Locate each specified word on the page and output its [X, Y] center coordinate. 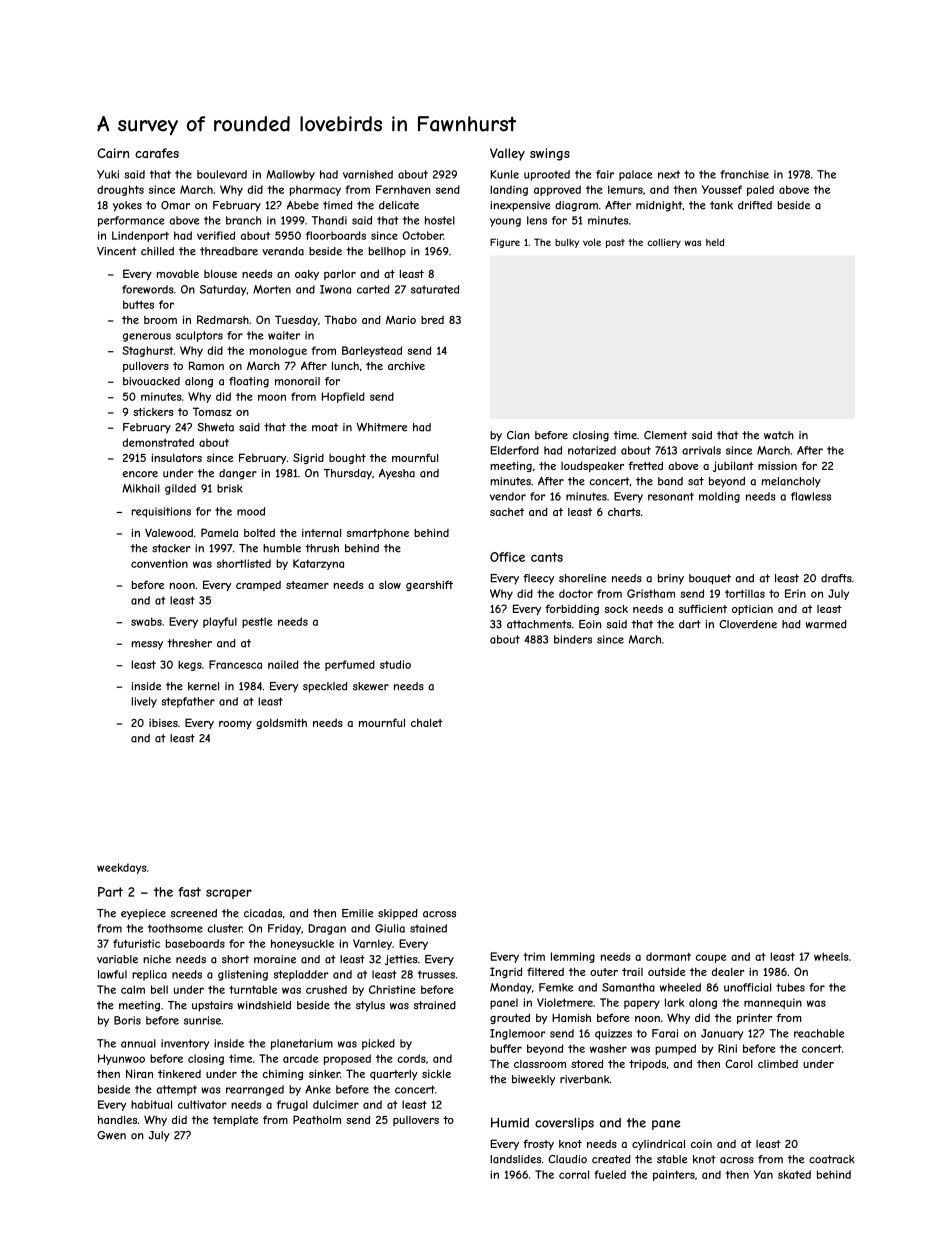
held [715, 242]
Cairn [113, 153]
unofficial [747, 987]
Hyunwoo [121, 1059]
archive [406, 366]
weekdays [121, 868]
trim [534, 956]
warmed [826, 624]
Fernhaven [403, 189]
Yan [763, 1174]
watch [779, 435]
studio [395, 664]
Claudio [567, 1159]
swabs [146, 621]
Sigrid [308, 458]
